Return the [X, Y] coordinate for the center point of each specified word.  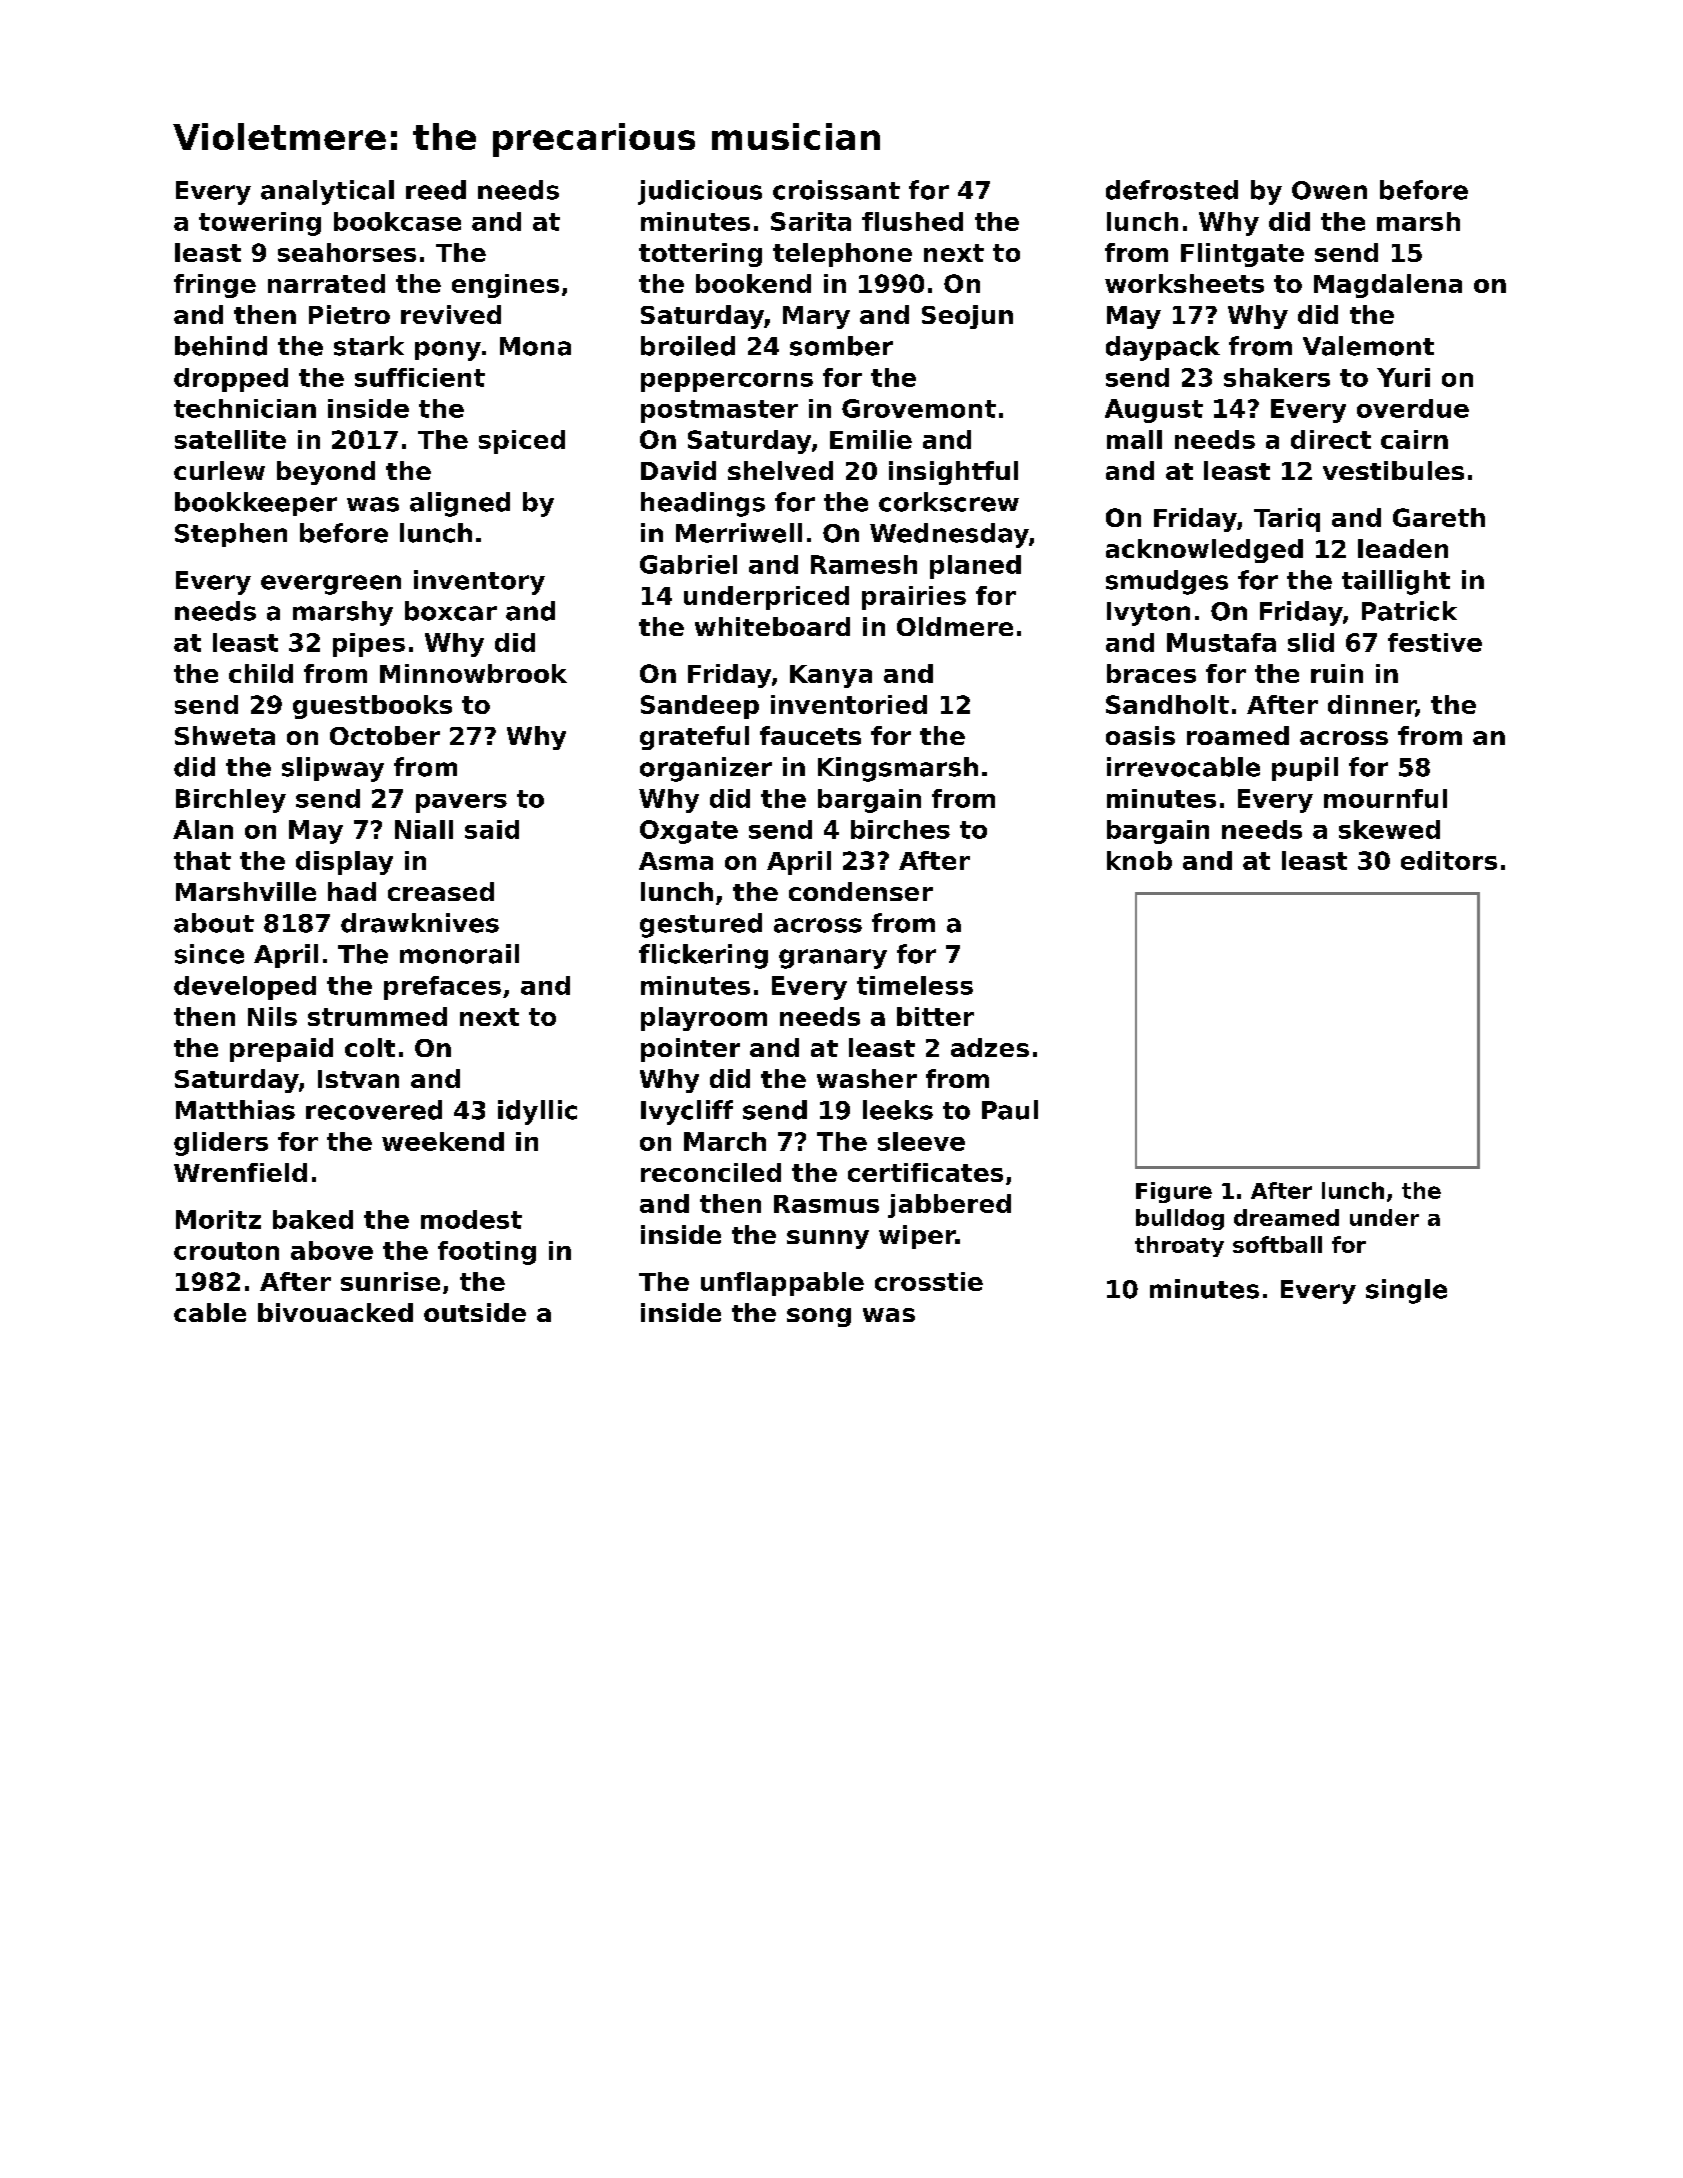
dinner [1372, 706]
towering [260, 224]
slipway [333, 769]
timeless [915, 985]
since [209, 954]
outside [475, 1312]
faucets [810, 735]
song [819, 1317]
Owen [1329, 190]
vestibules [1393, 470]
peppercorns [727, 382]
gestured [701, 925]
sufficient [420, 377]
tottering [700, 255]
